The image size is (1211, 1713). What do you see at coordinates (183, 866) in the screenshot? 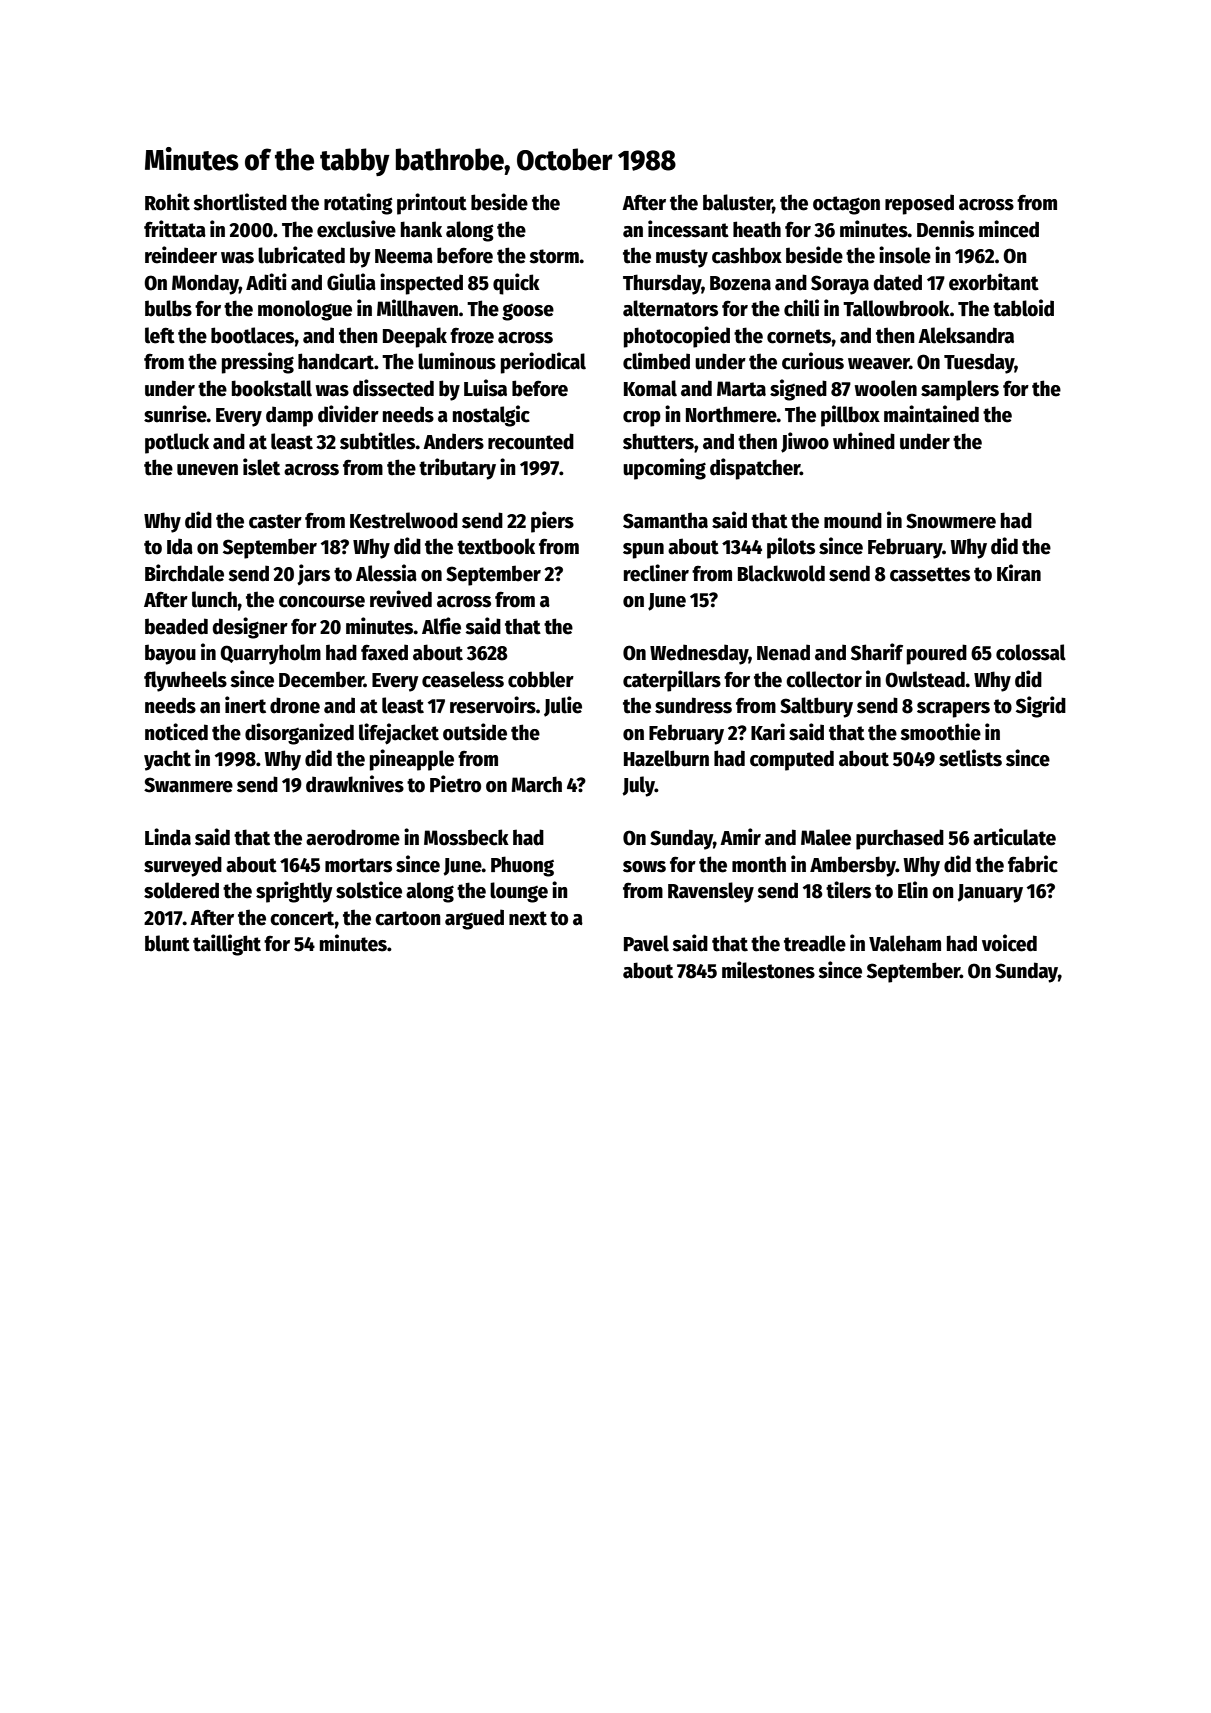
I see `surveyed` at bounding box center [183, 866].
